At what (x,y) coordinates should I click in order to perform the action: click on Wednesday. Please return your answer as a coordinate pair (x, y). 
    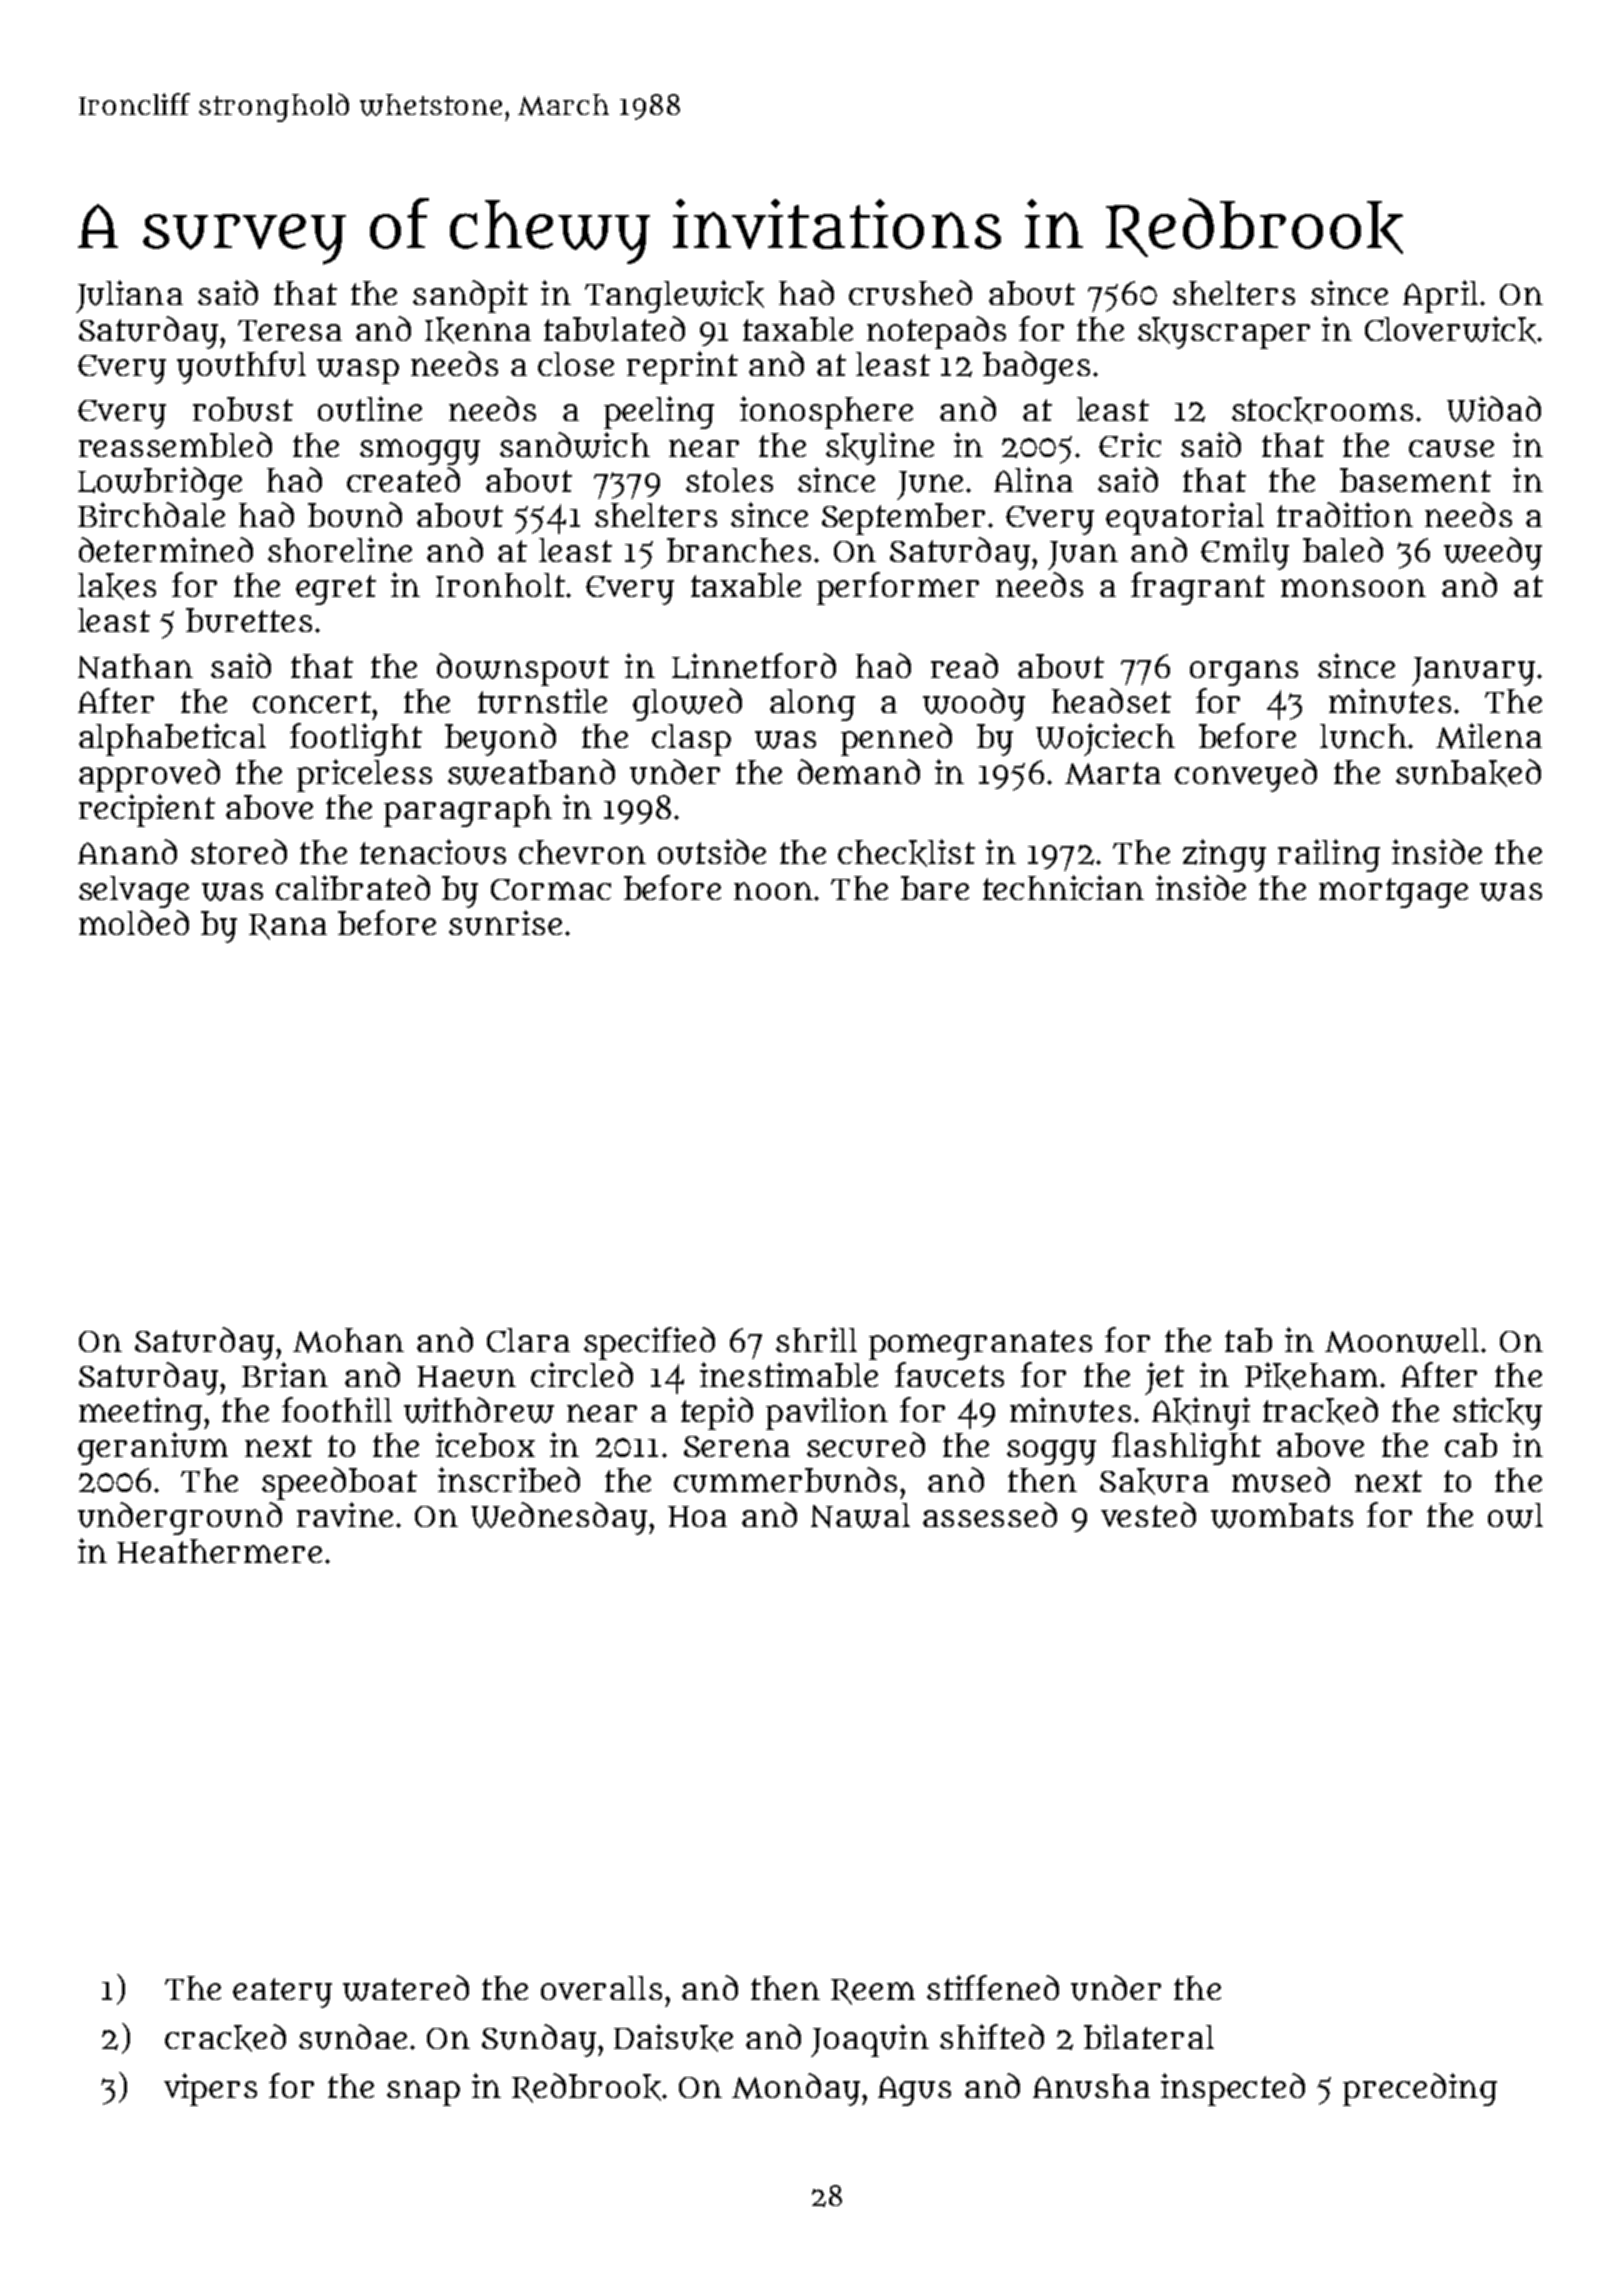
    Looking at the image, I should click on (559, 1518).
